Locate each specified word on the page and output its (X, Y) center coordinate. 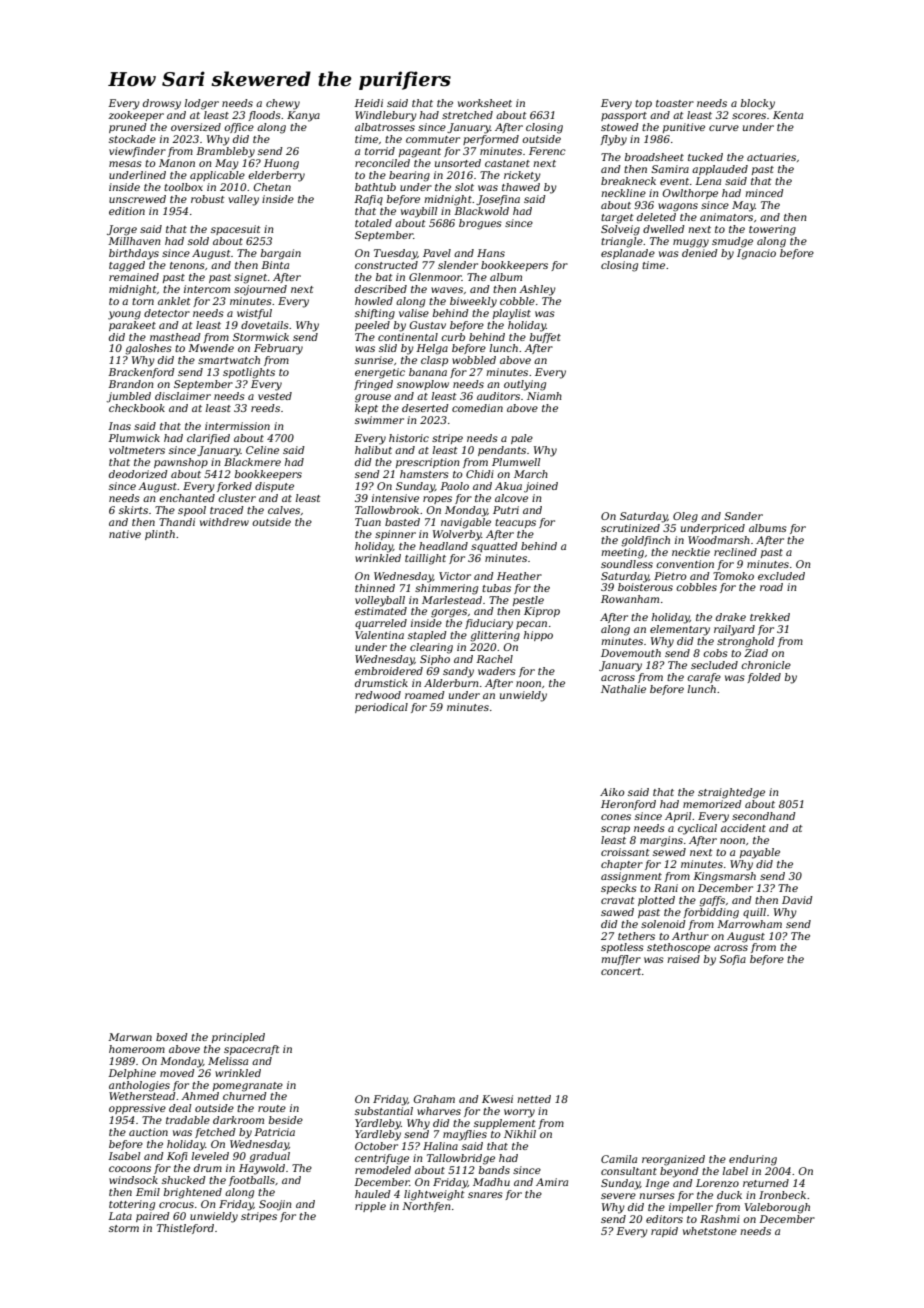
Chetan (272, 187)
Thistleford (185, 1229)
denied (700, 253)
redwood (378, 695)
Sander (743, 516)
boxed (172, 1037)
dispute (274, 487)
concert (621, 971)
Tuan (368, 522)
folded (764, 678)
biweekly (473, 302)
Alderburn (451, 683)
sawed (617, 912)
